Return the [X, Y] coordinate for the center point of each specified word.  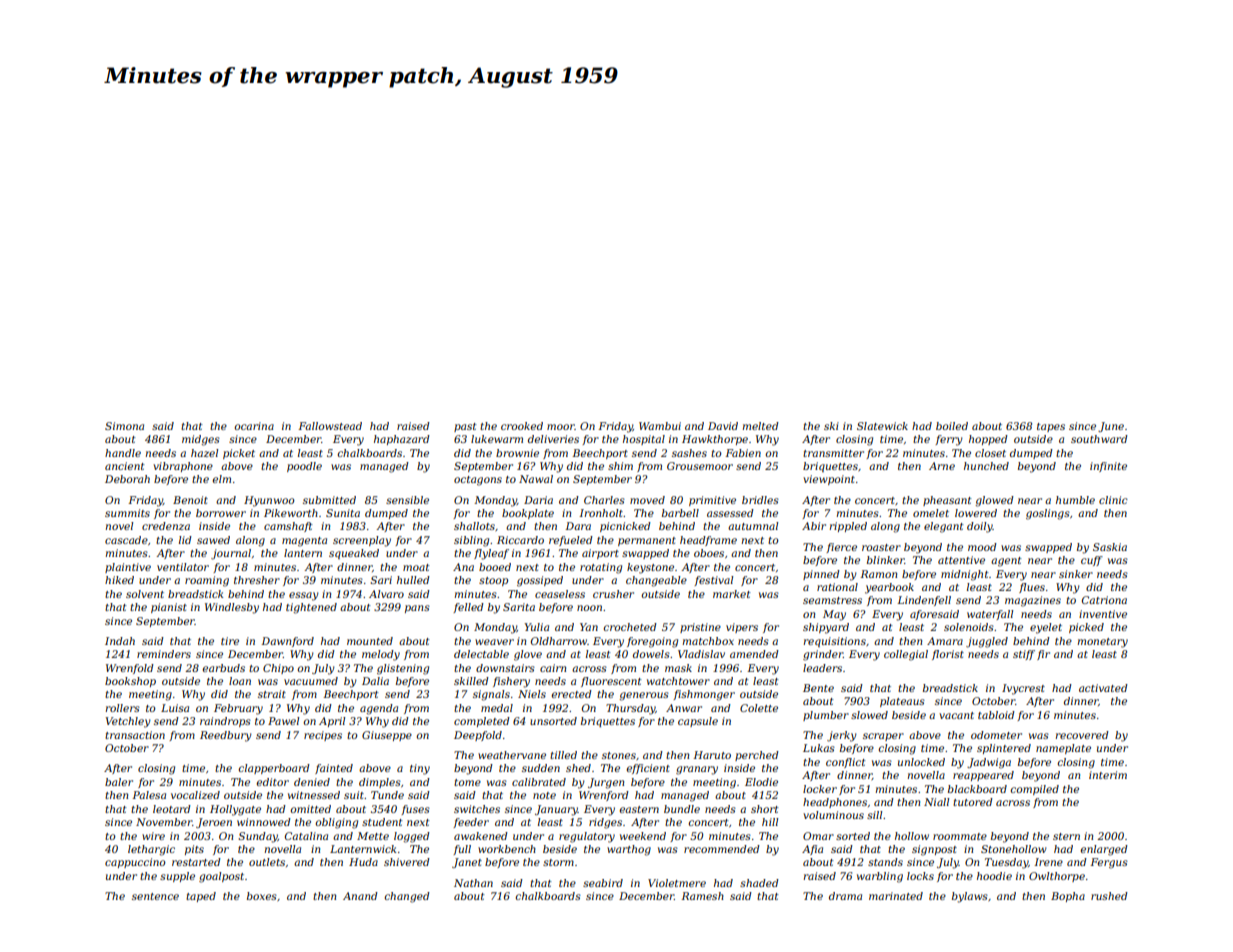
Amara [945, 641]
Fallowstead [330, 426]
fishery [511, 682]
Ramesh [702, 896]
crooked [522, 426]
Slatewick [882, 426]
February [238, 709]
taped [201, 897]
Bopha [1068, 897]
